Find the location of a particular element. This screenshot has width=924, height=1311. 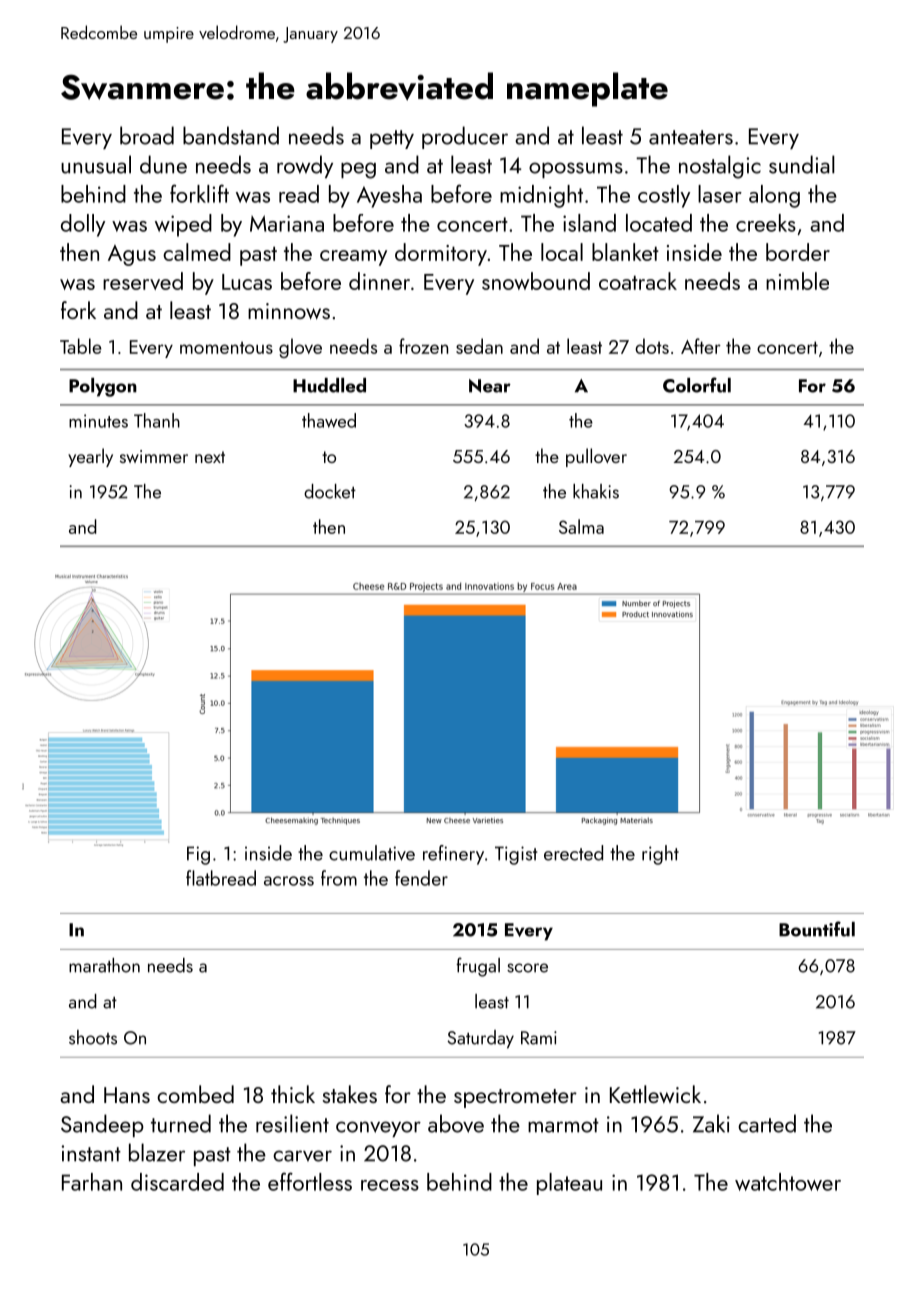

Bountiful is located at coordinates (817, 929).
